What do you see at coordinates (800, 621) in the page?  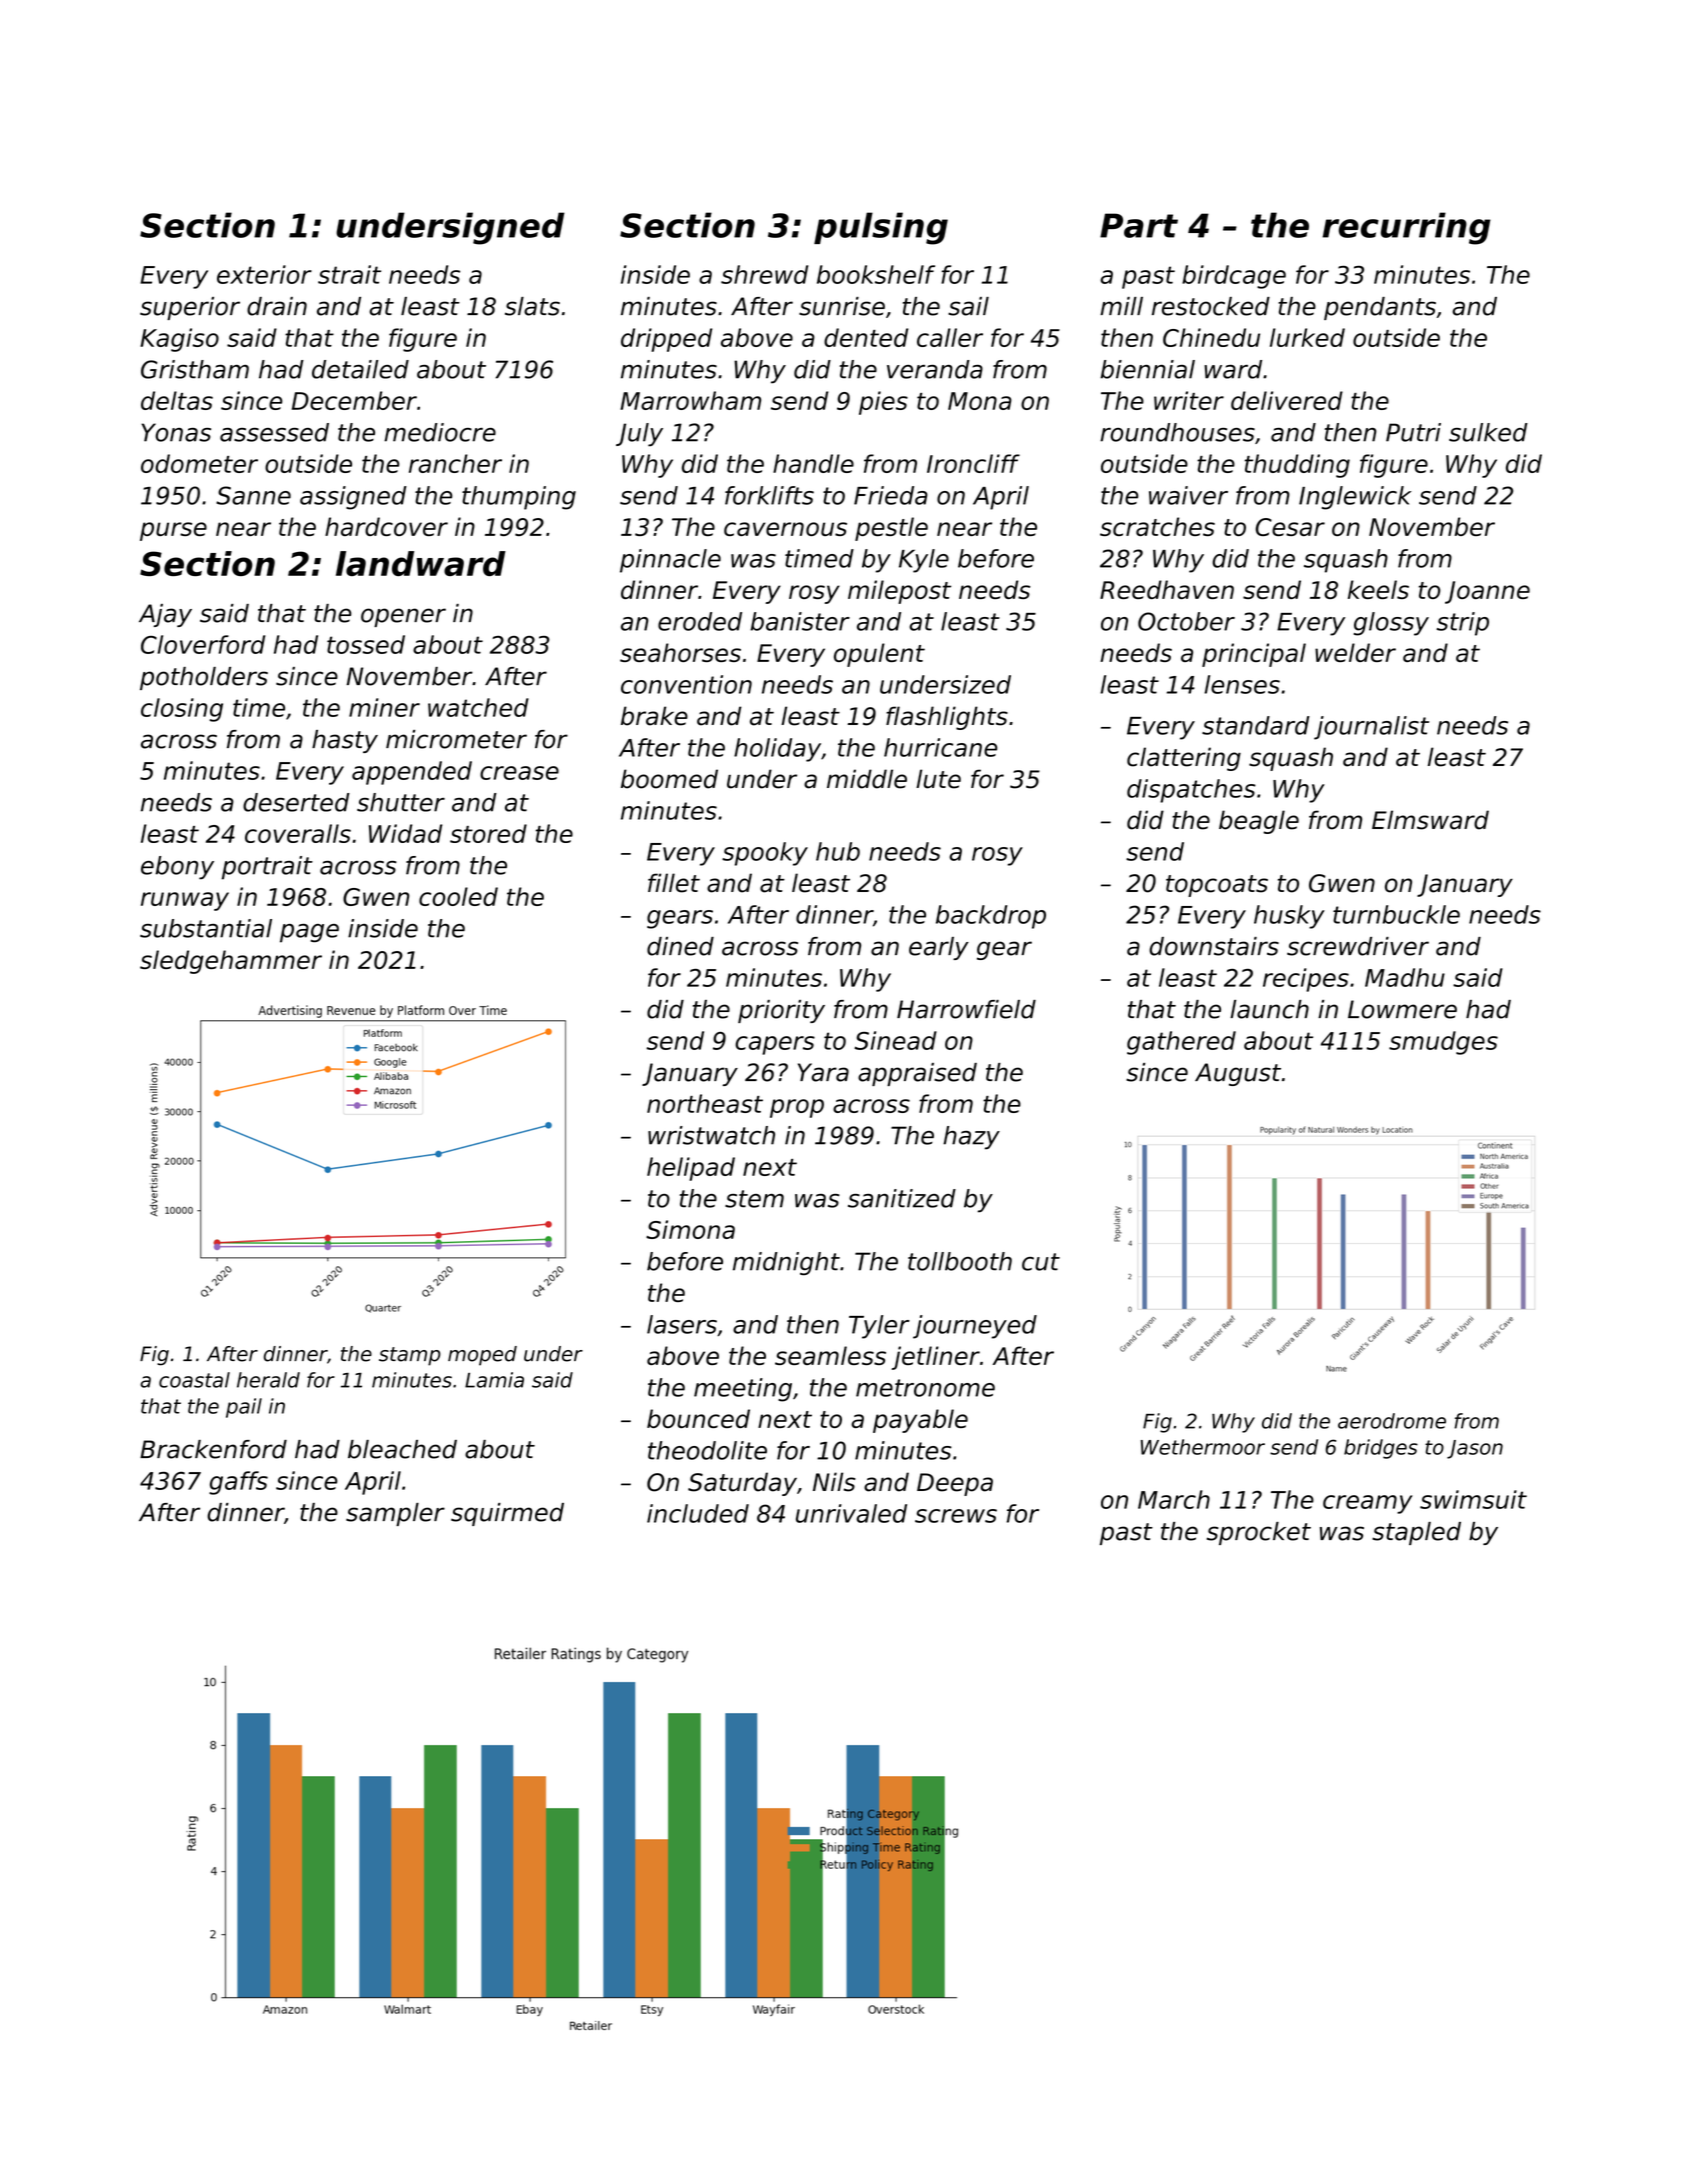 I see `banister` at bounding box center [800, 621].
